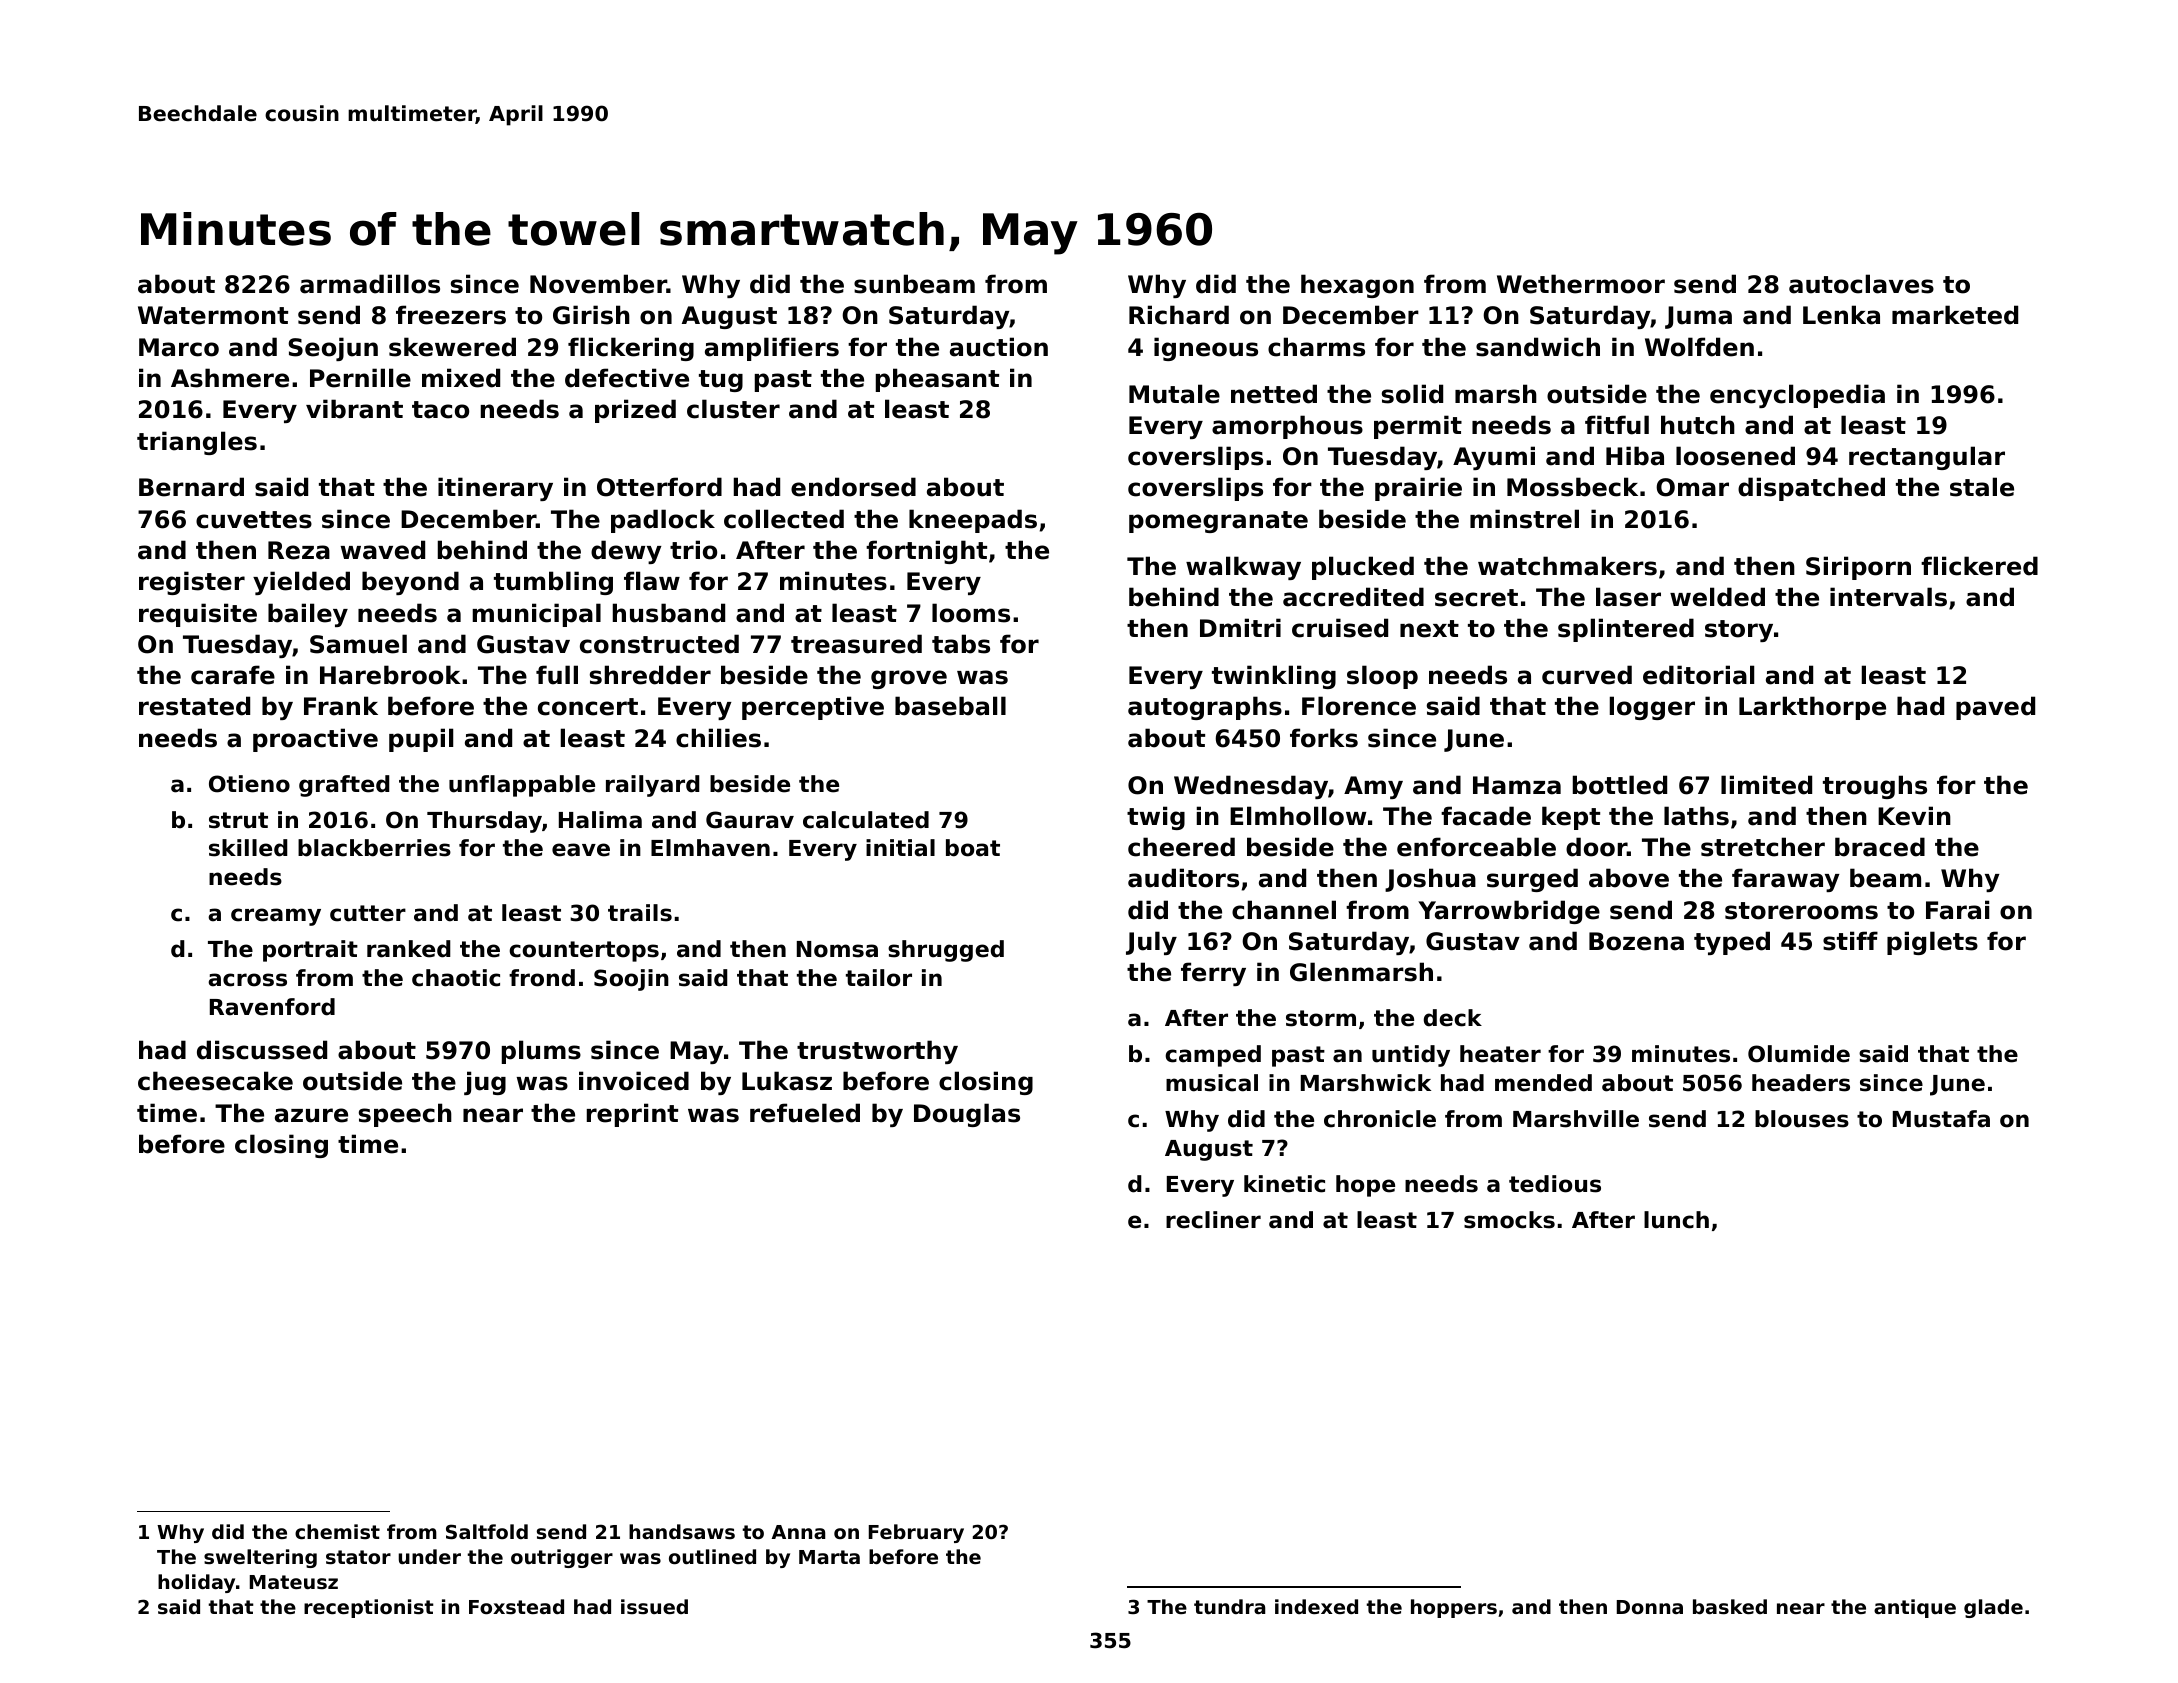  Describe the element at coordinates (1982, 487) in the document. I see `stale` at that location.
